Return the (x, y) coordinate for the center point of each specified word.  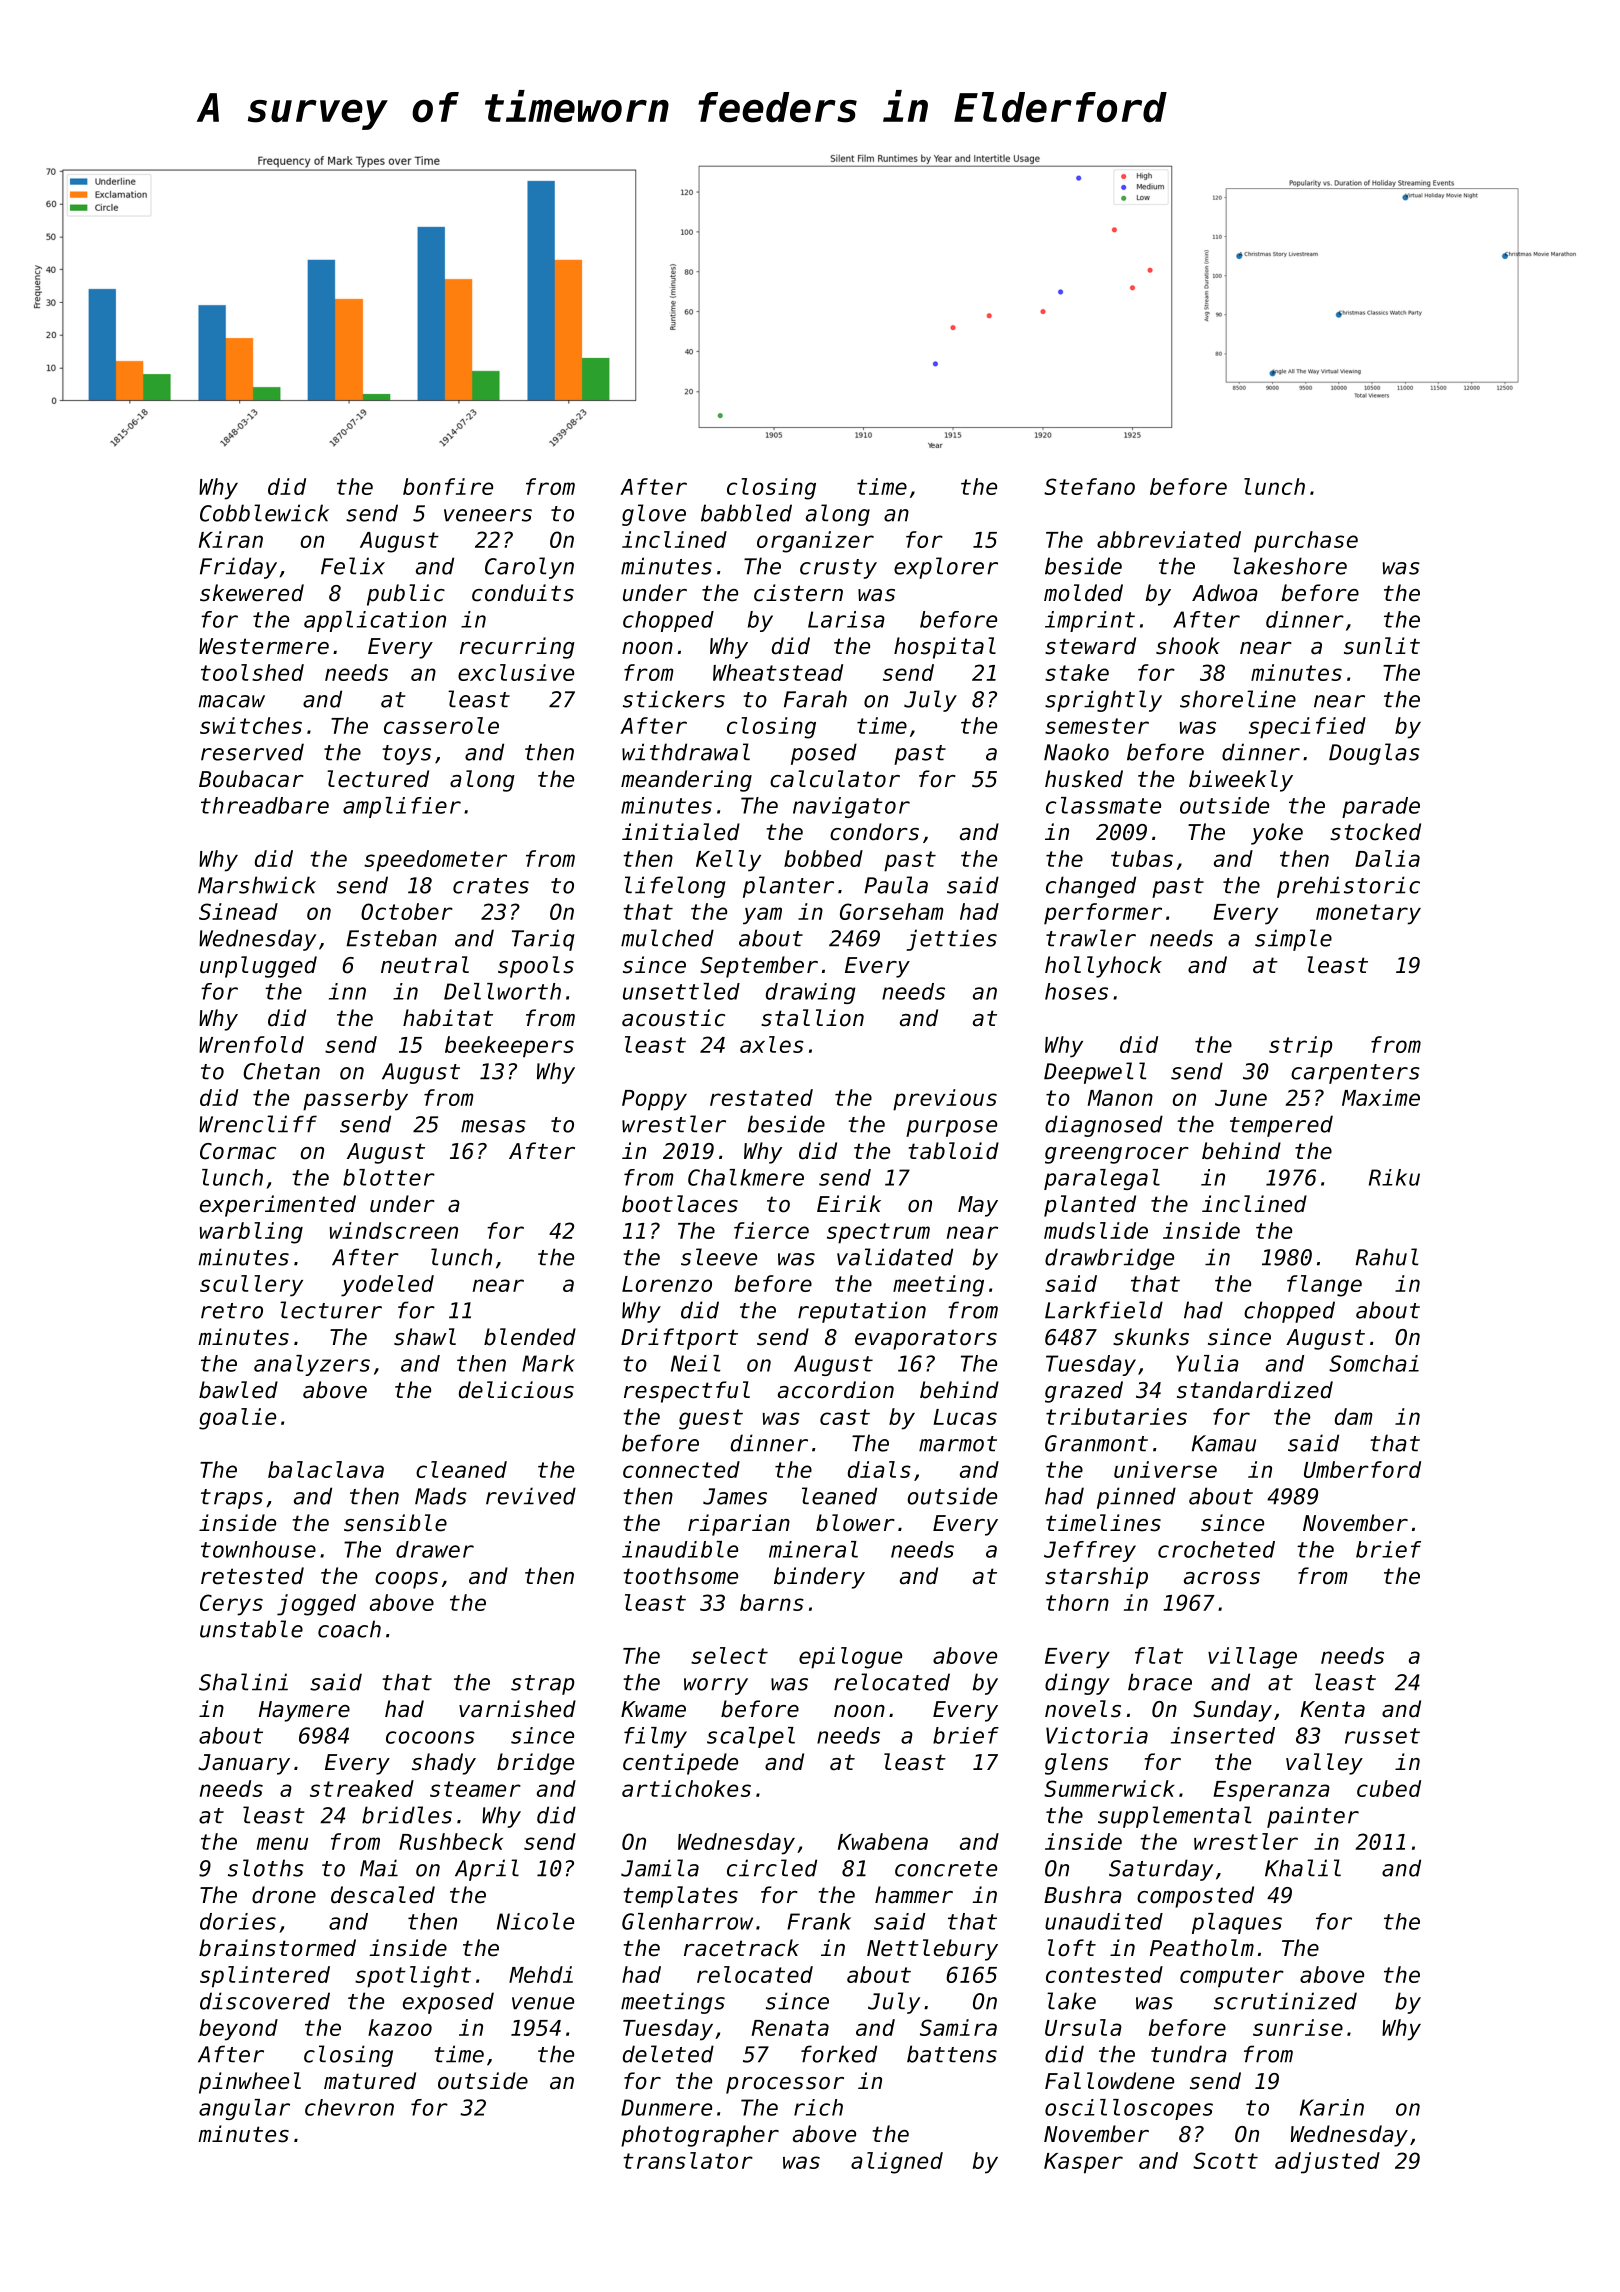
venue (543, 2003)
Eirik (849, 1203)
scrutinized (1285, 2001)
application (375, 621)
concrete (946, 1869)
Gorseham (891, 911)
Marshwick (257, 885)
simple (1293, 940)
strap (542, 1685)
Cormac (238, 1151)
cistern (798, 593)
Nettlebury (932, 1950)
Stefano (1089, 486)
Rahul (1387, 1257)
